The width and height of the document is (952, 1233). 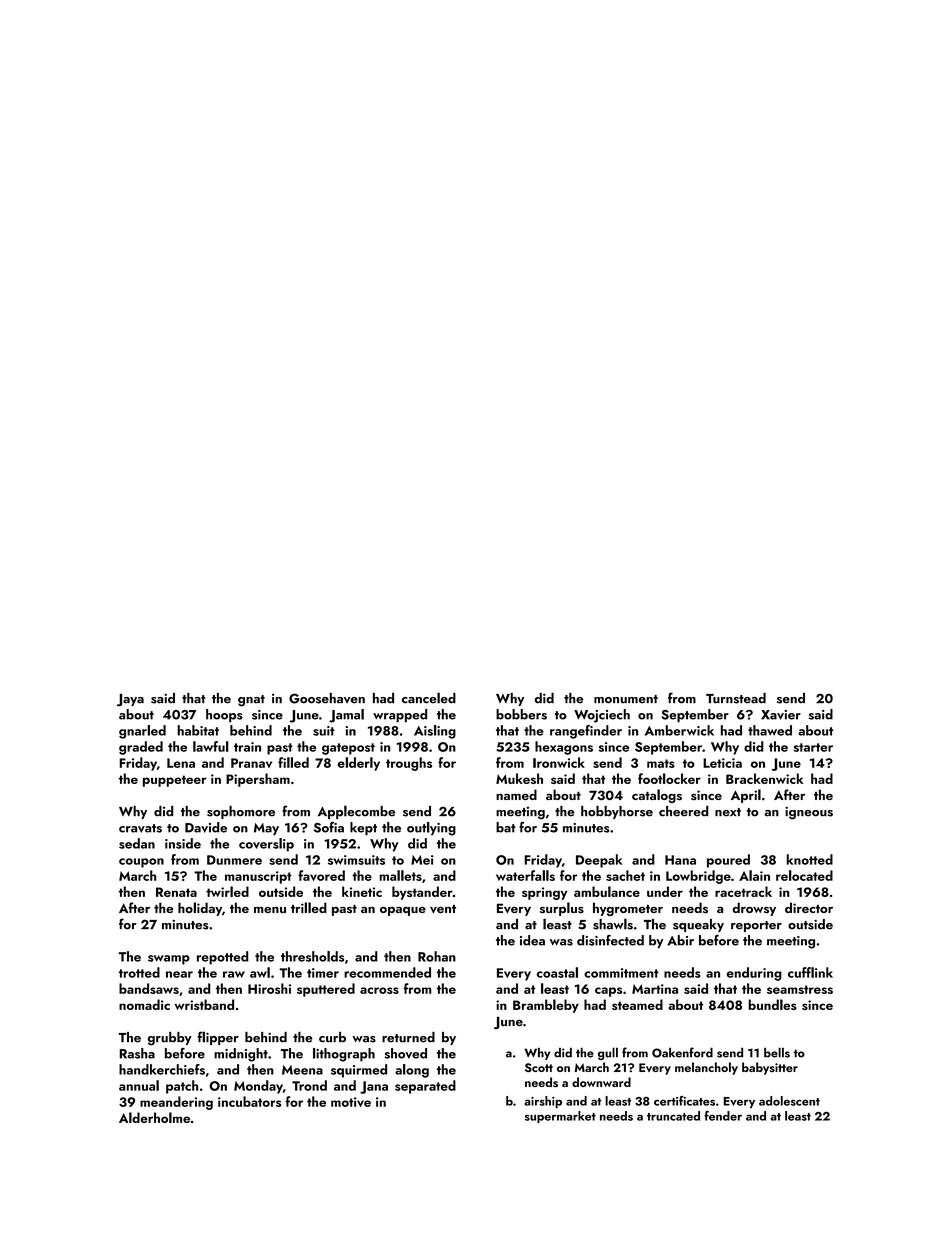 What do you see at coordinates (777, 1052) in the document?
I see `bells` at bounding box center [777, 1052].
